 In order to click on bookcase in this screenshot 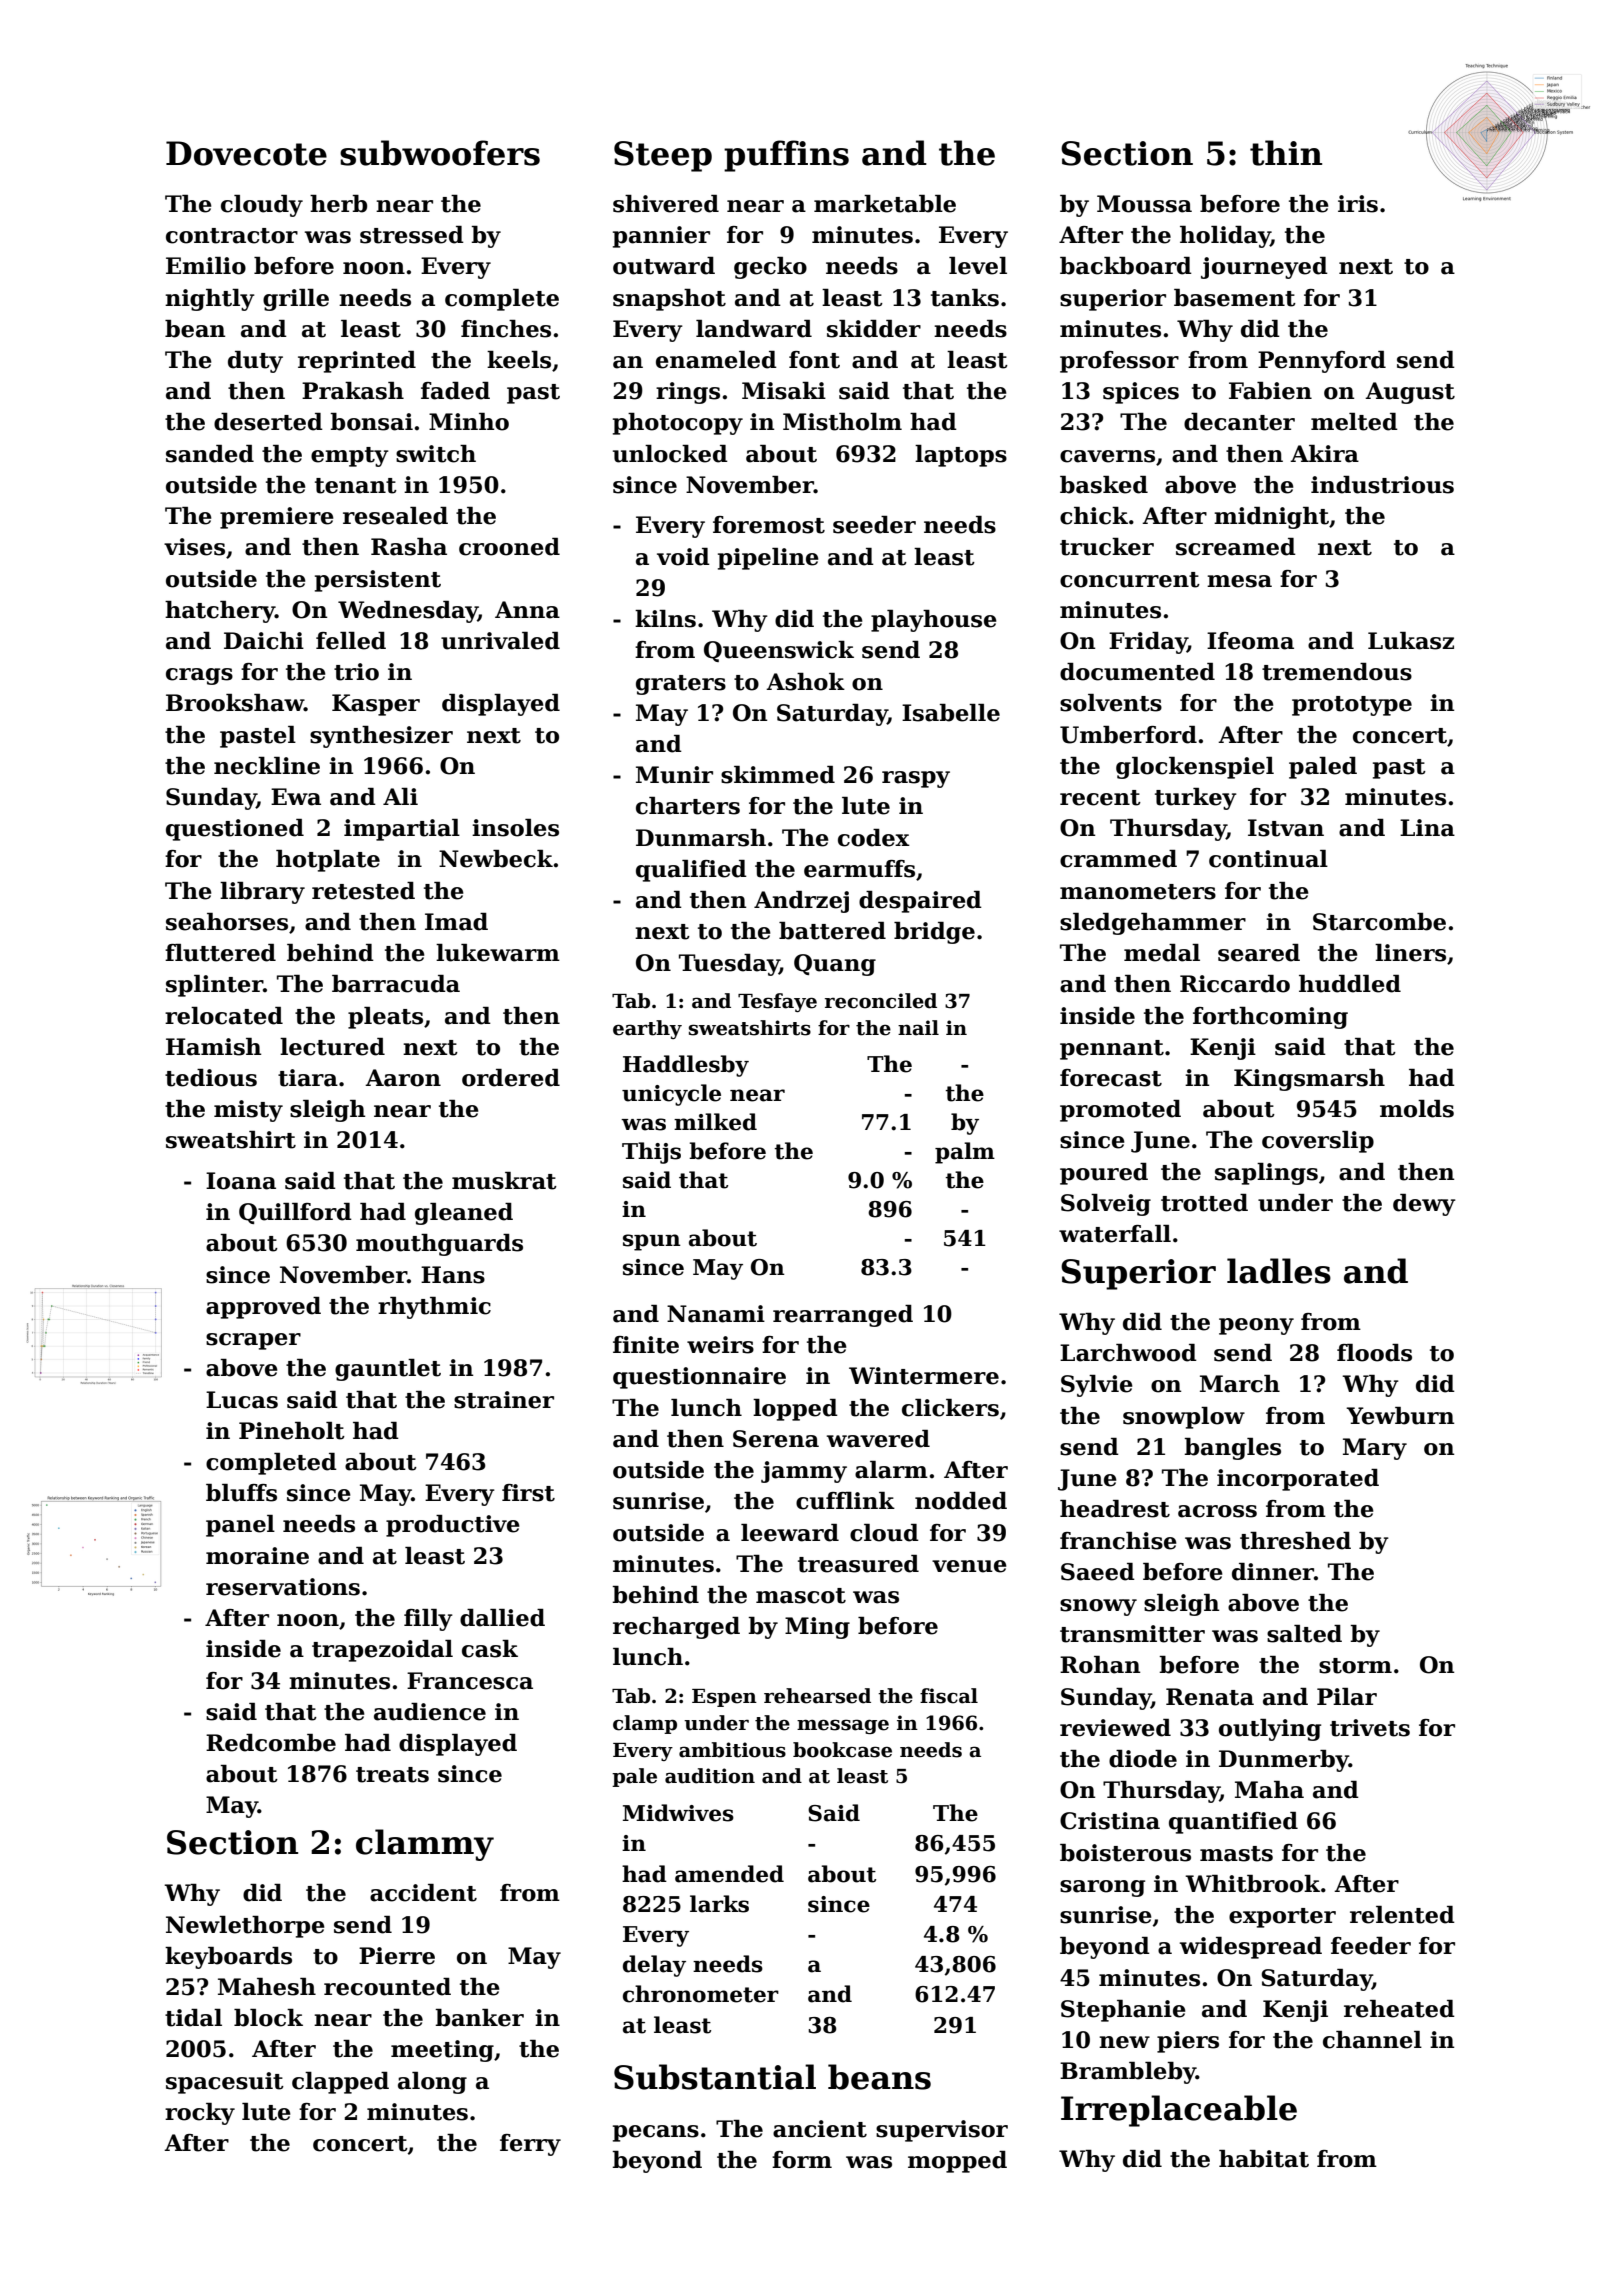, I will do `click(842, 1750)`.
